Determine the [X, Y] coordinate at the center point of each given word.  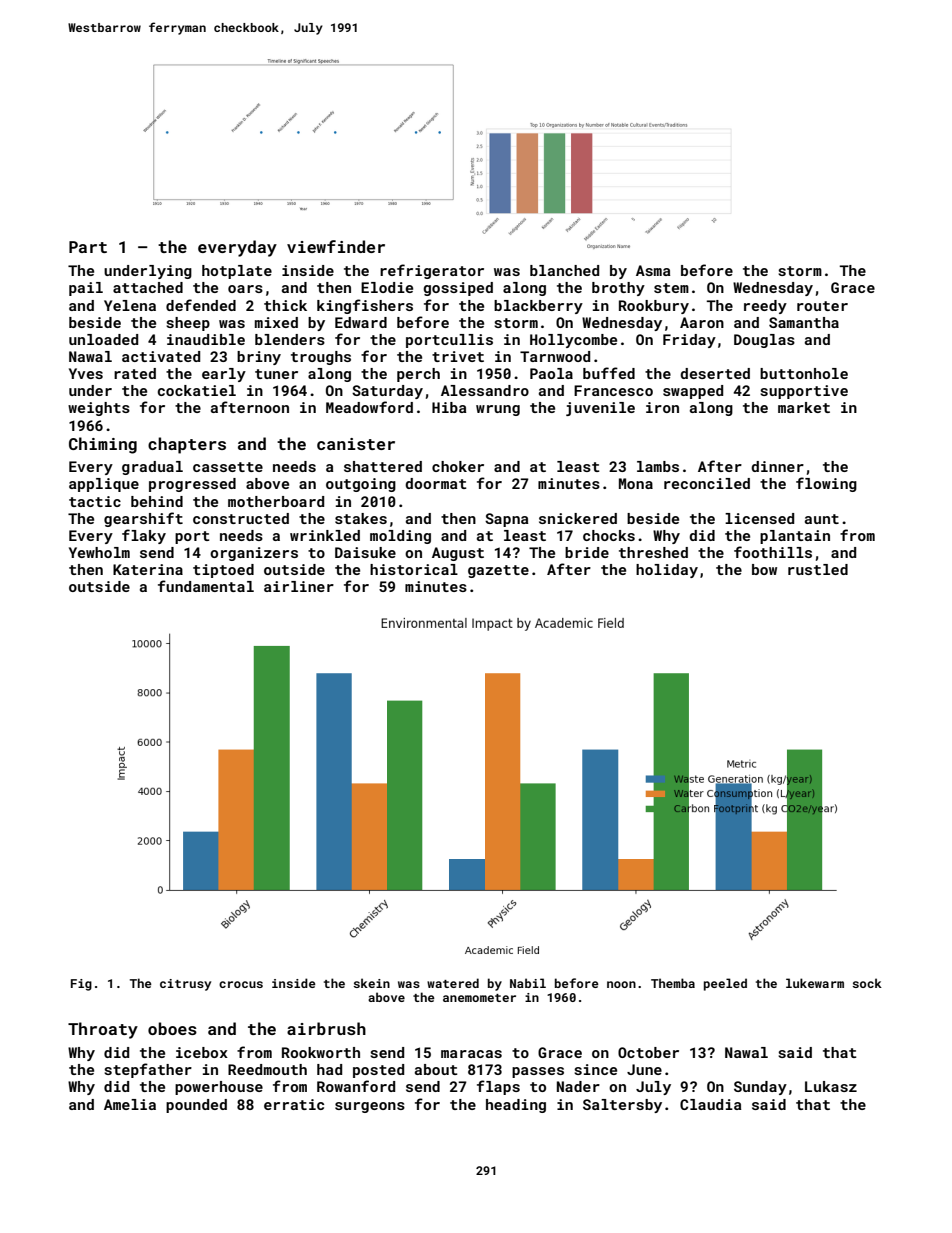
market [804, 407]
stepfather [148, 1070]
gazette [498, 571]
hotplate [237, 272]
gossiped [458, 289]
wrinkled [325, 535]
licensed [759, 518]
